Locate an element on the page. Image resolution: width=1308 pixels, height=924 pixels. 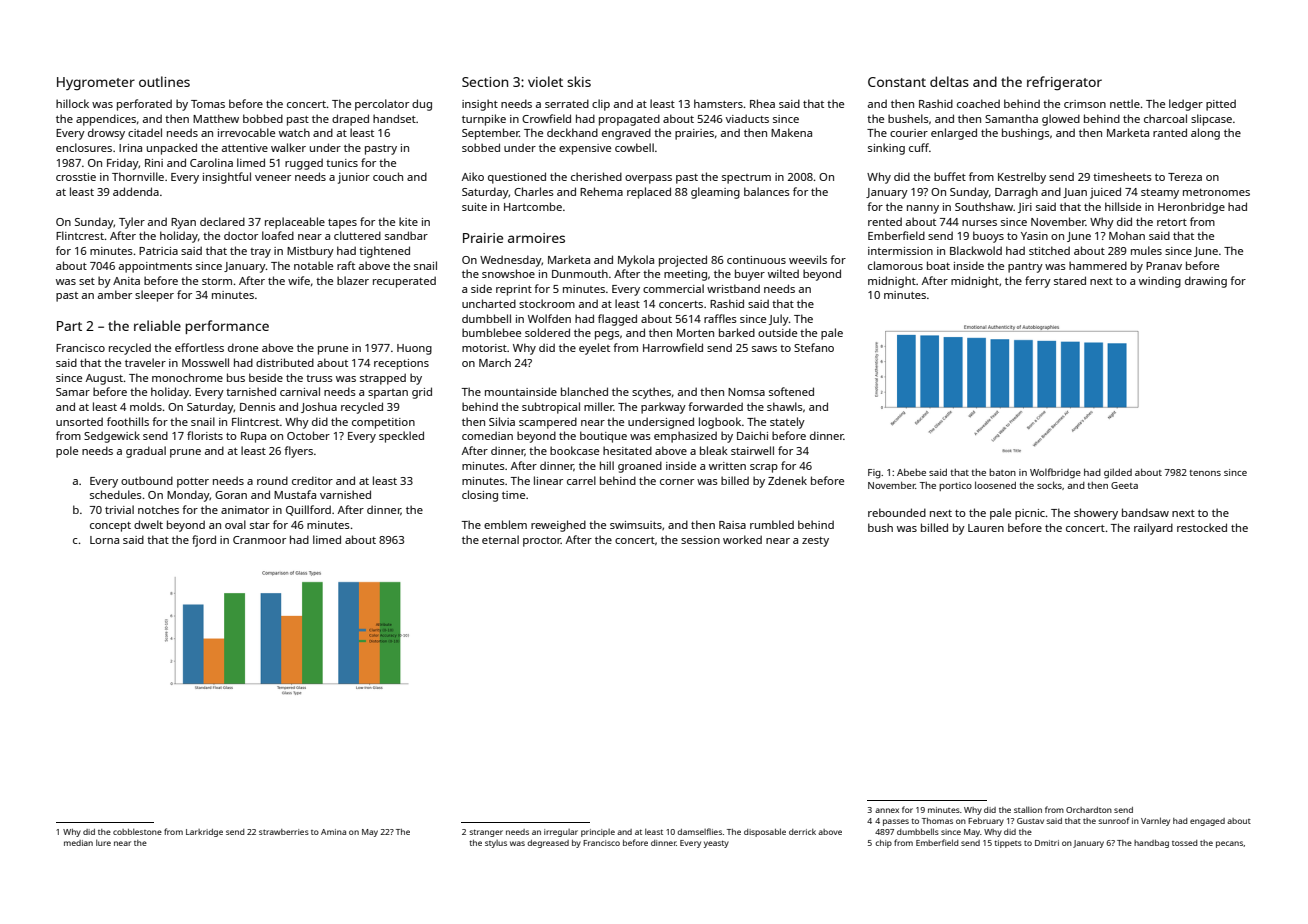
competition is located at coordinates (383, 423).
